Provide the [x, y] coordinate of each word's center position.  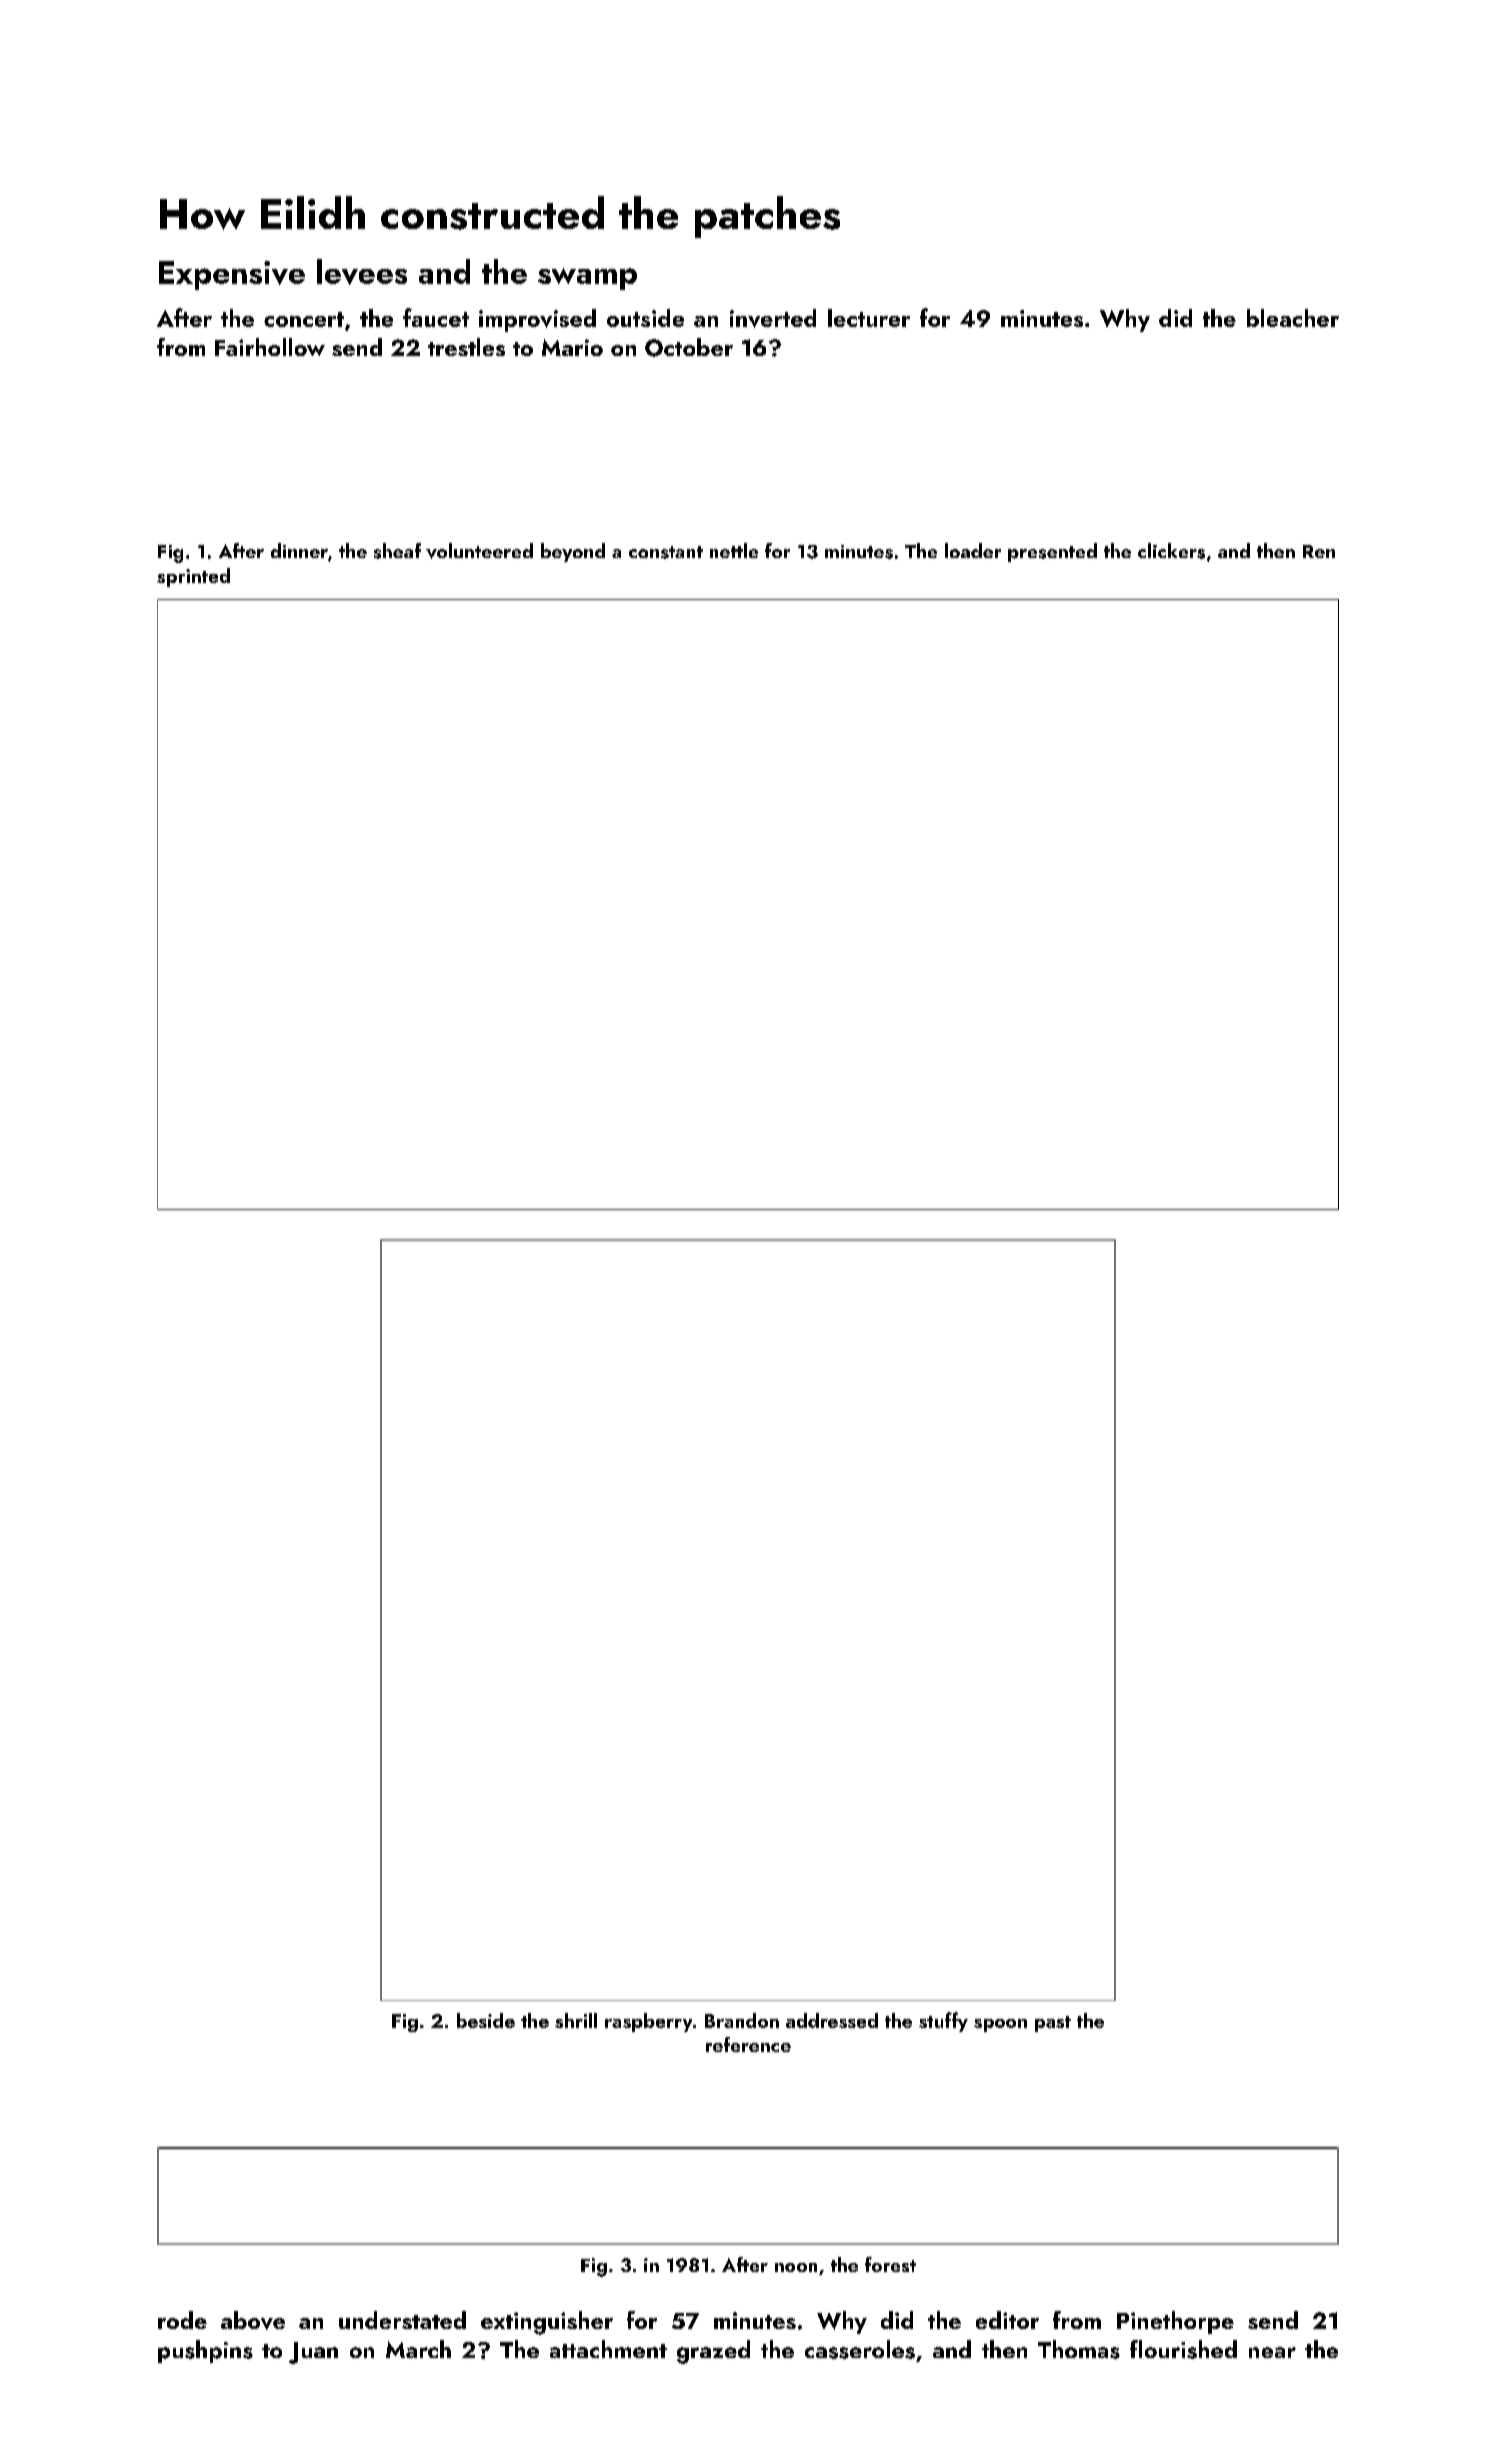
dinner [299, 550]
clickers [1171, 551]
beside [486, 2020]
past [1053, 2024]
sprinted [193, 577]
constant [666, 552]
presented [1052, 552]
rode [182, 2320]
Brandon [742, 2020]
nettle [734, 550]
